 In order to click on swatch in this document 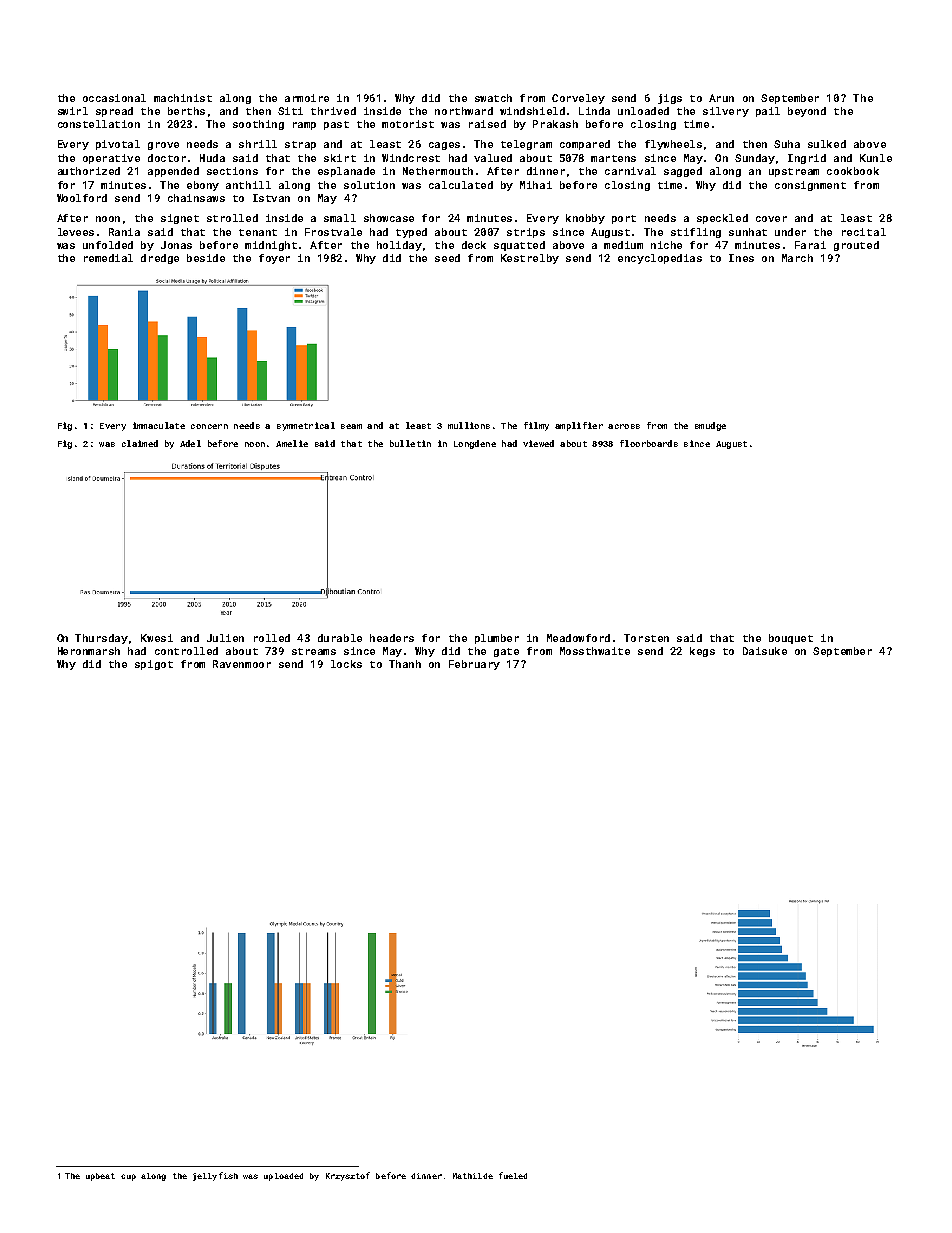, I will do `click(493, 98)`.
